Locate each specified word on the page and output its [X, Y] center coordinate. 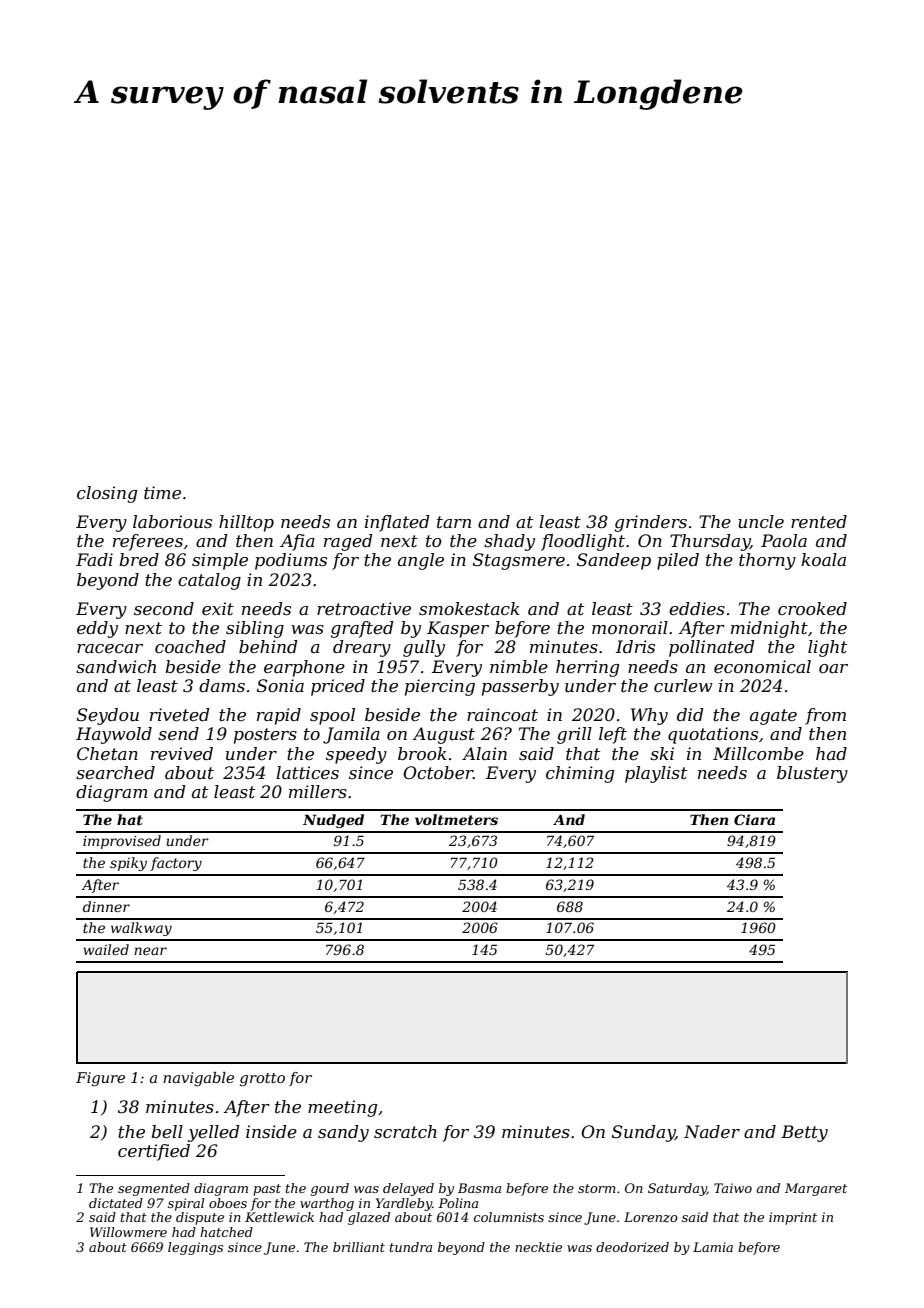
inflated [397, 523]
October [438, 772]
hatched [226, 1232]
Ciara [754, 819]
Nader [712, 1131]
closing [107, 494]
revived [182, 753]
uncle [761, 521]
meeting [342, 1108]
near [150, 951]
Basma [479, 1188]
